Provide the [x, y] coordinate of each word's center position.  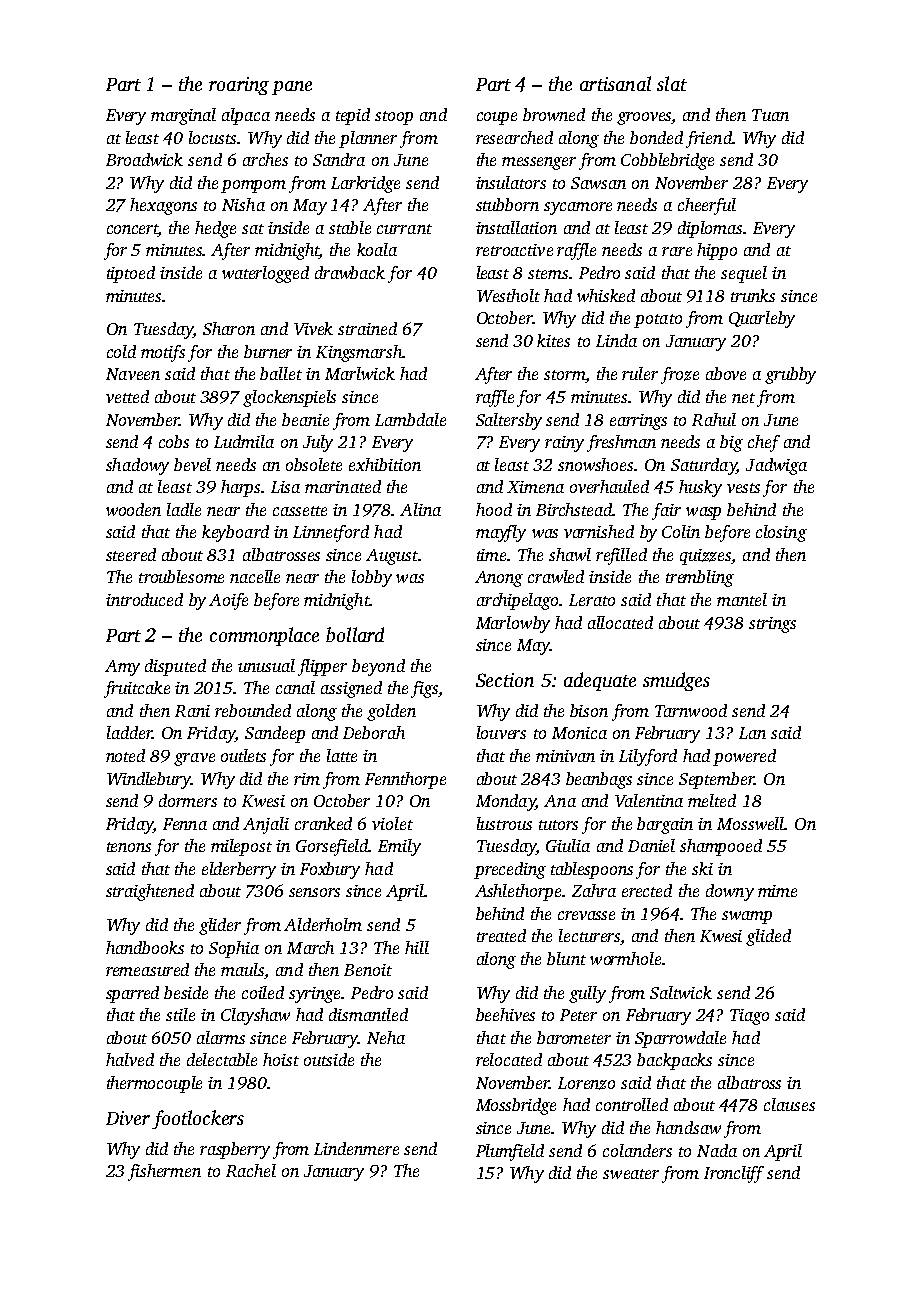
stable [350, 227]
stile [180, 1014]
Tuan [770, 115]
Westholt [508, 295]
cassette [300, 511]
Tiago [749, 1017]
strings [772, 625]
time [491, 555]
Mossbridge [516, 1106]
